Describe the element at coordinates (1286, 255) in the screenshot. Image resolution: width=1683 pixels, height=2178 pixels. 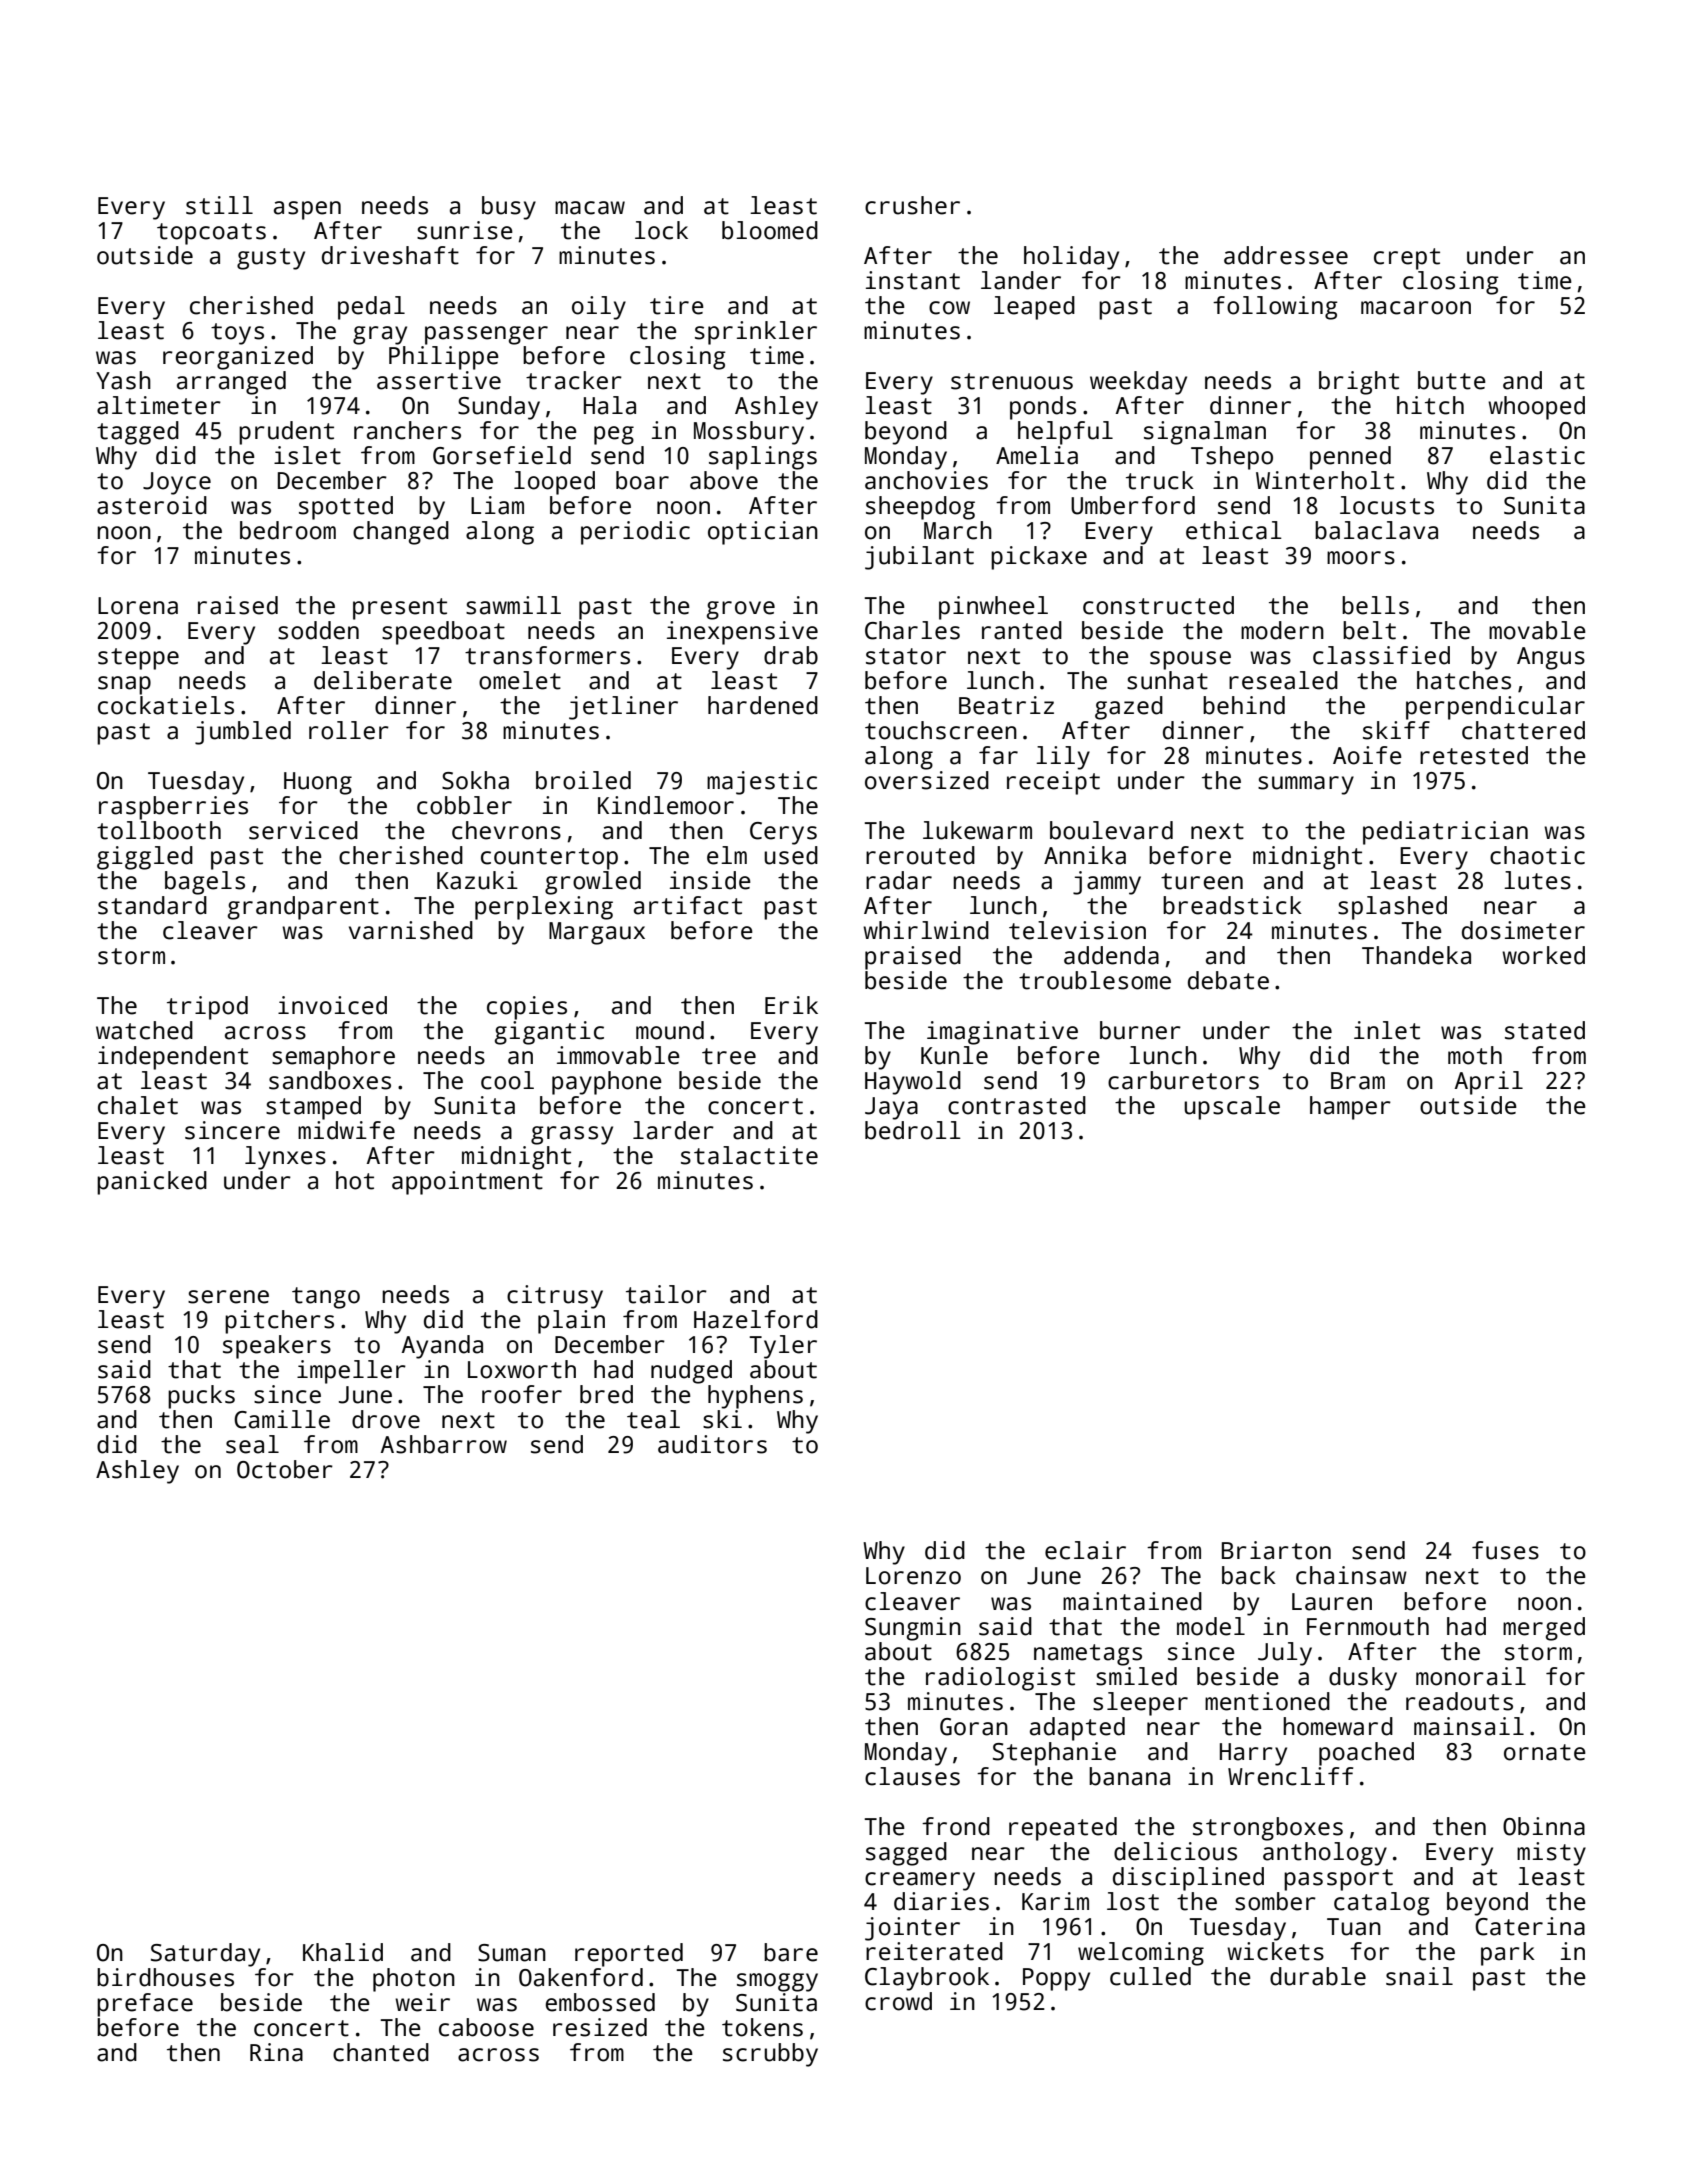
I see `addressee` at that location.
